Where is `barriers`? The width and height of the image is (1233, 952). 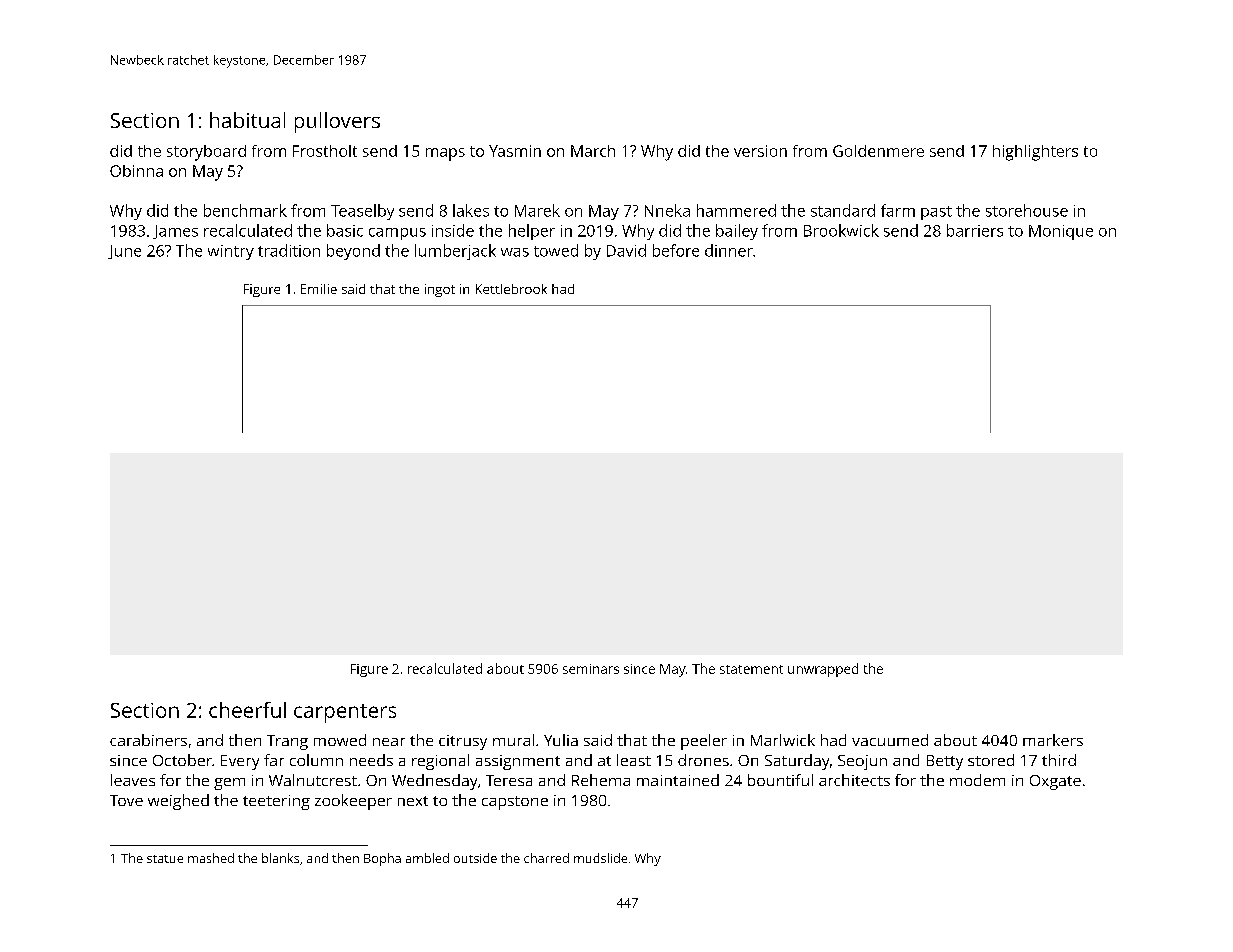
barriers is located at coordinates (975, 230).
